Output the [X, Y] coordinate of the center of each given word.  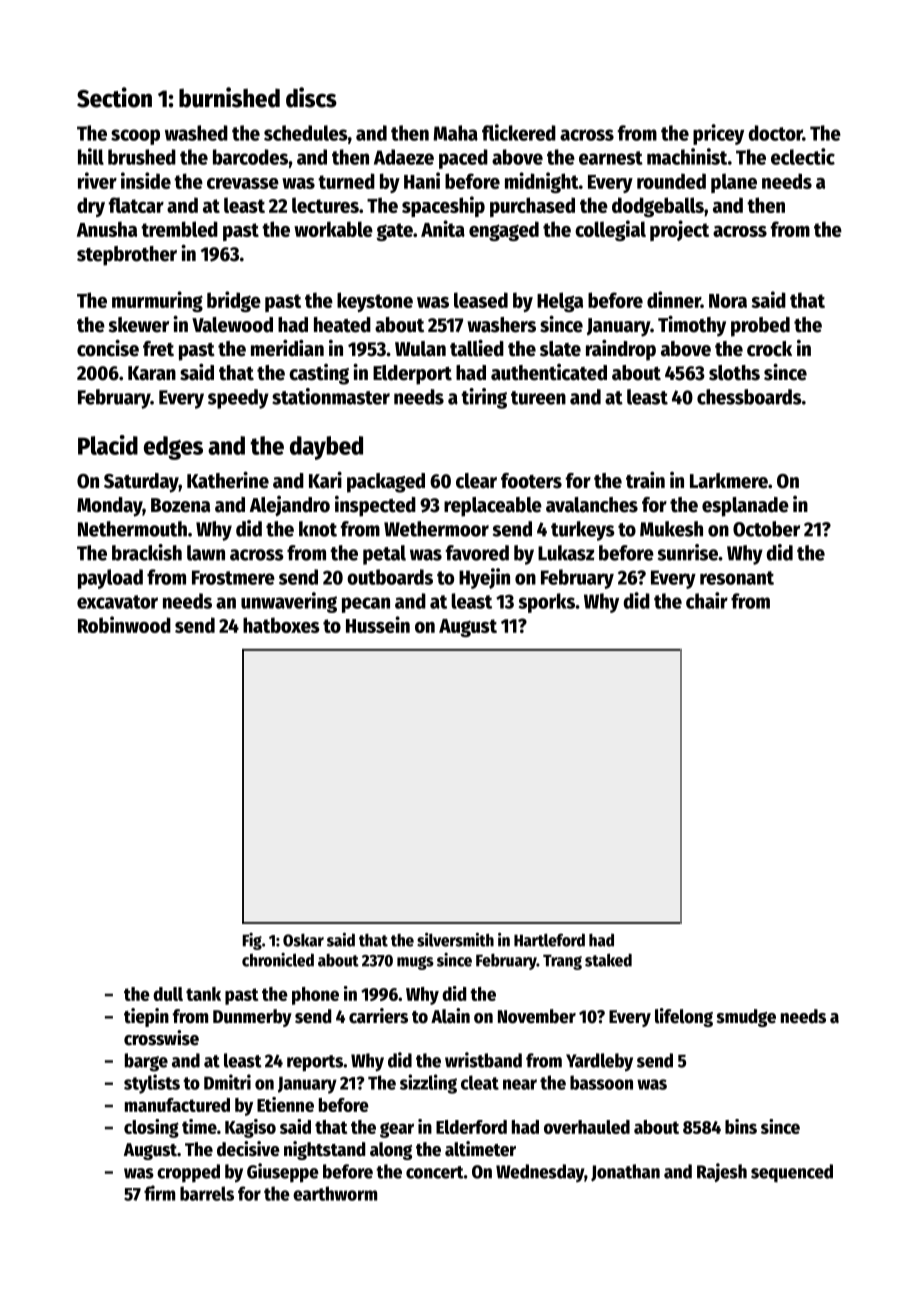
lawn [206, 553]
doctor [776, 133]
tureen [538, 398]
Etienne [285, 1104]
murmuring [157, 301]
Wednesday [540, 1173]
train [645, 480]
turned [346, 181]
